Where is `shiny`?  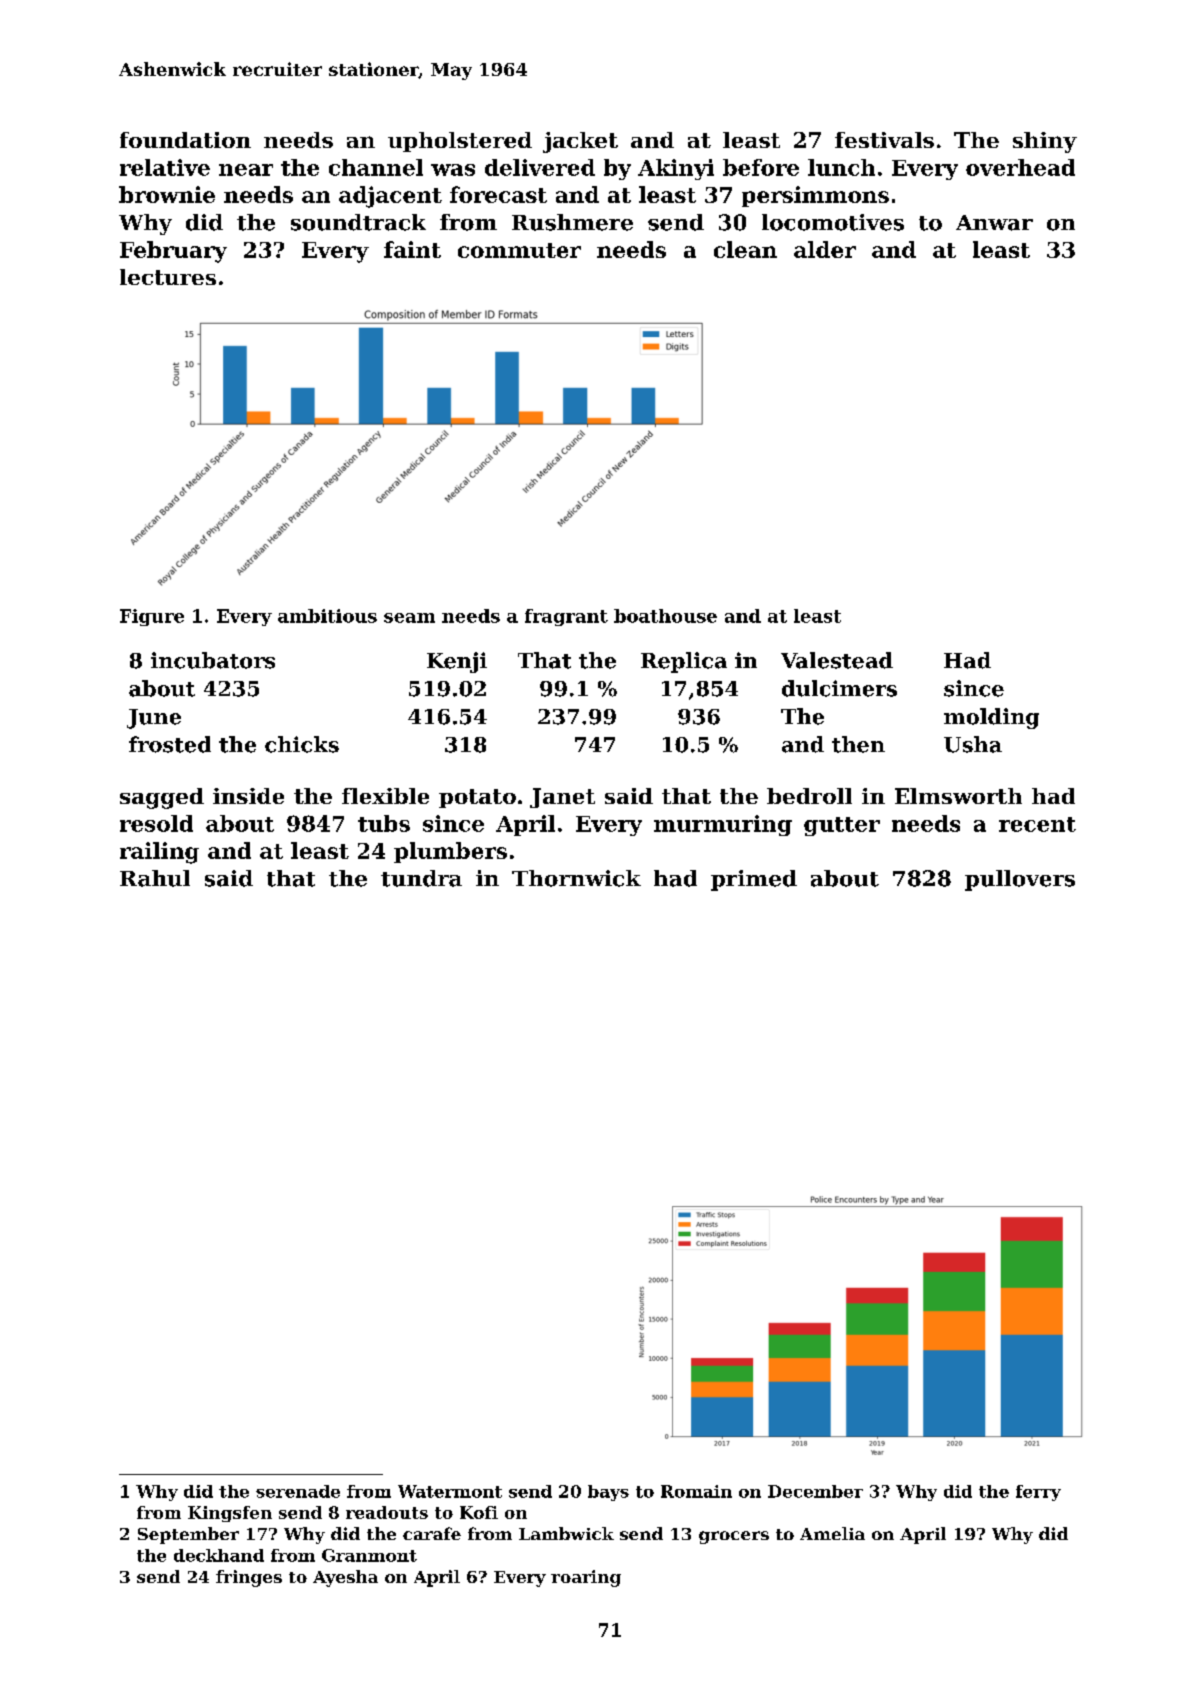
shiny is located at coordinates (1045, 142).
